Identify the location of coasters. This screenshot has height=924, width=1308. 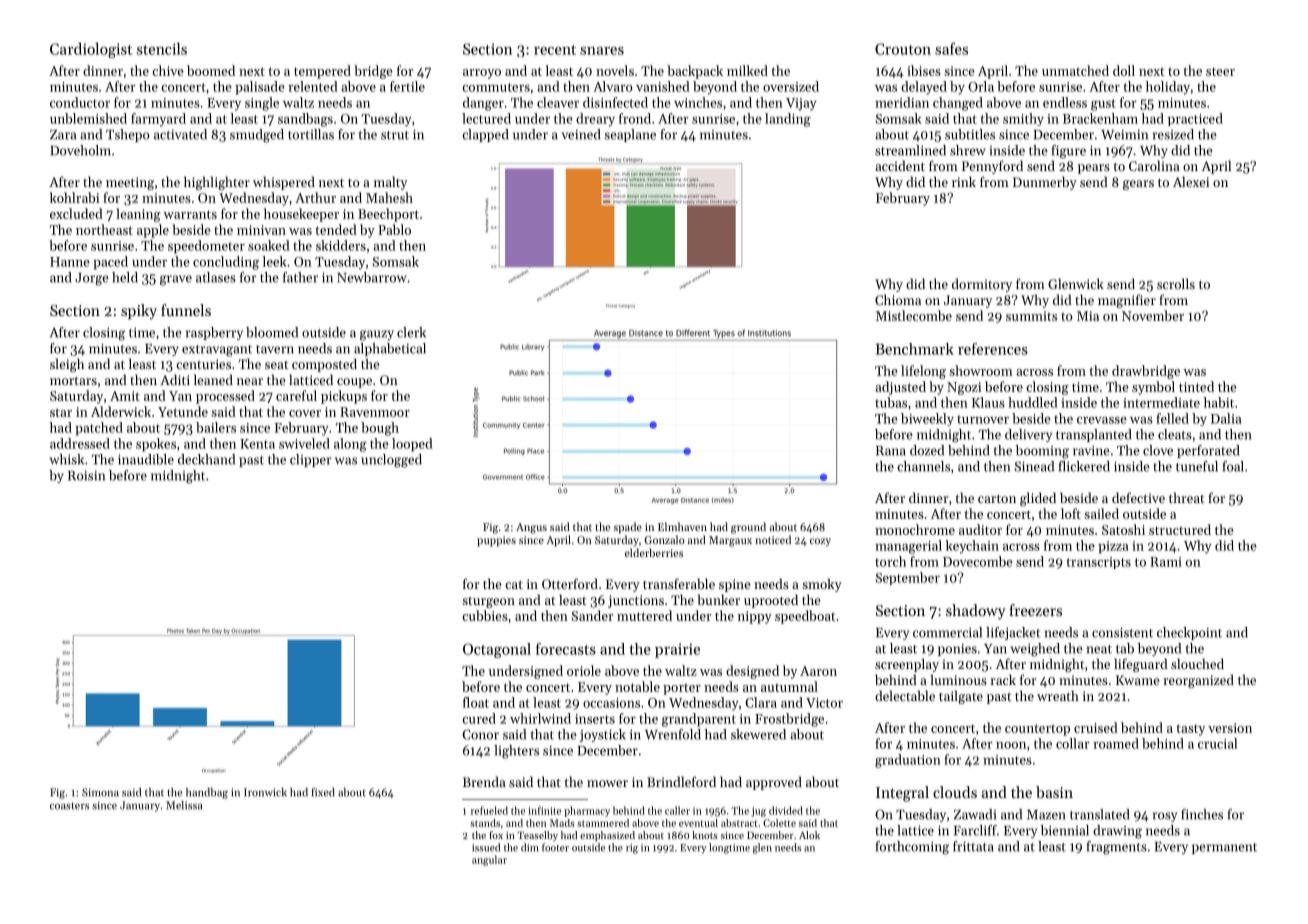
(69, 806).
